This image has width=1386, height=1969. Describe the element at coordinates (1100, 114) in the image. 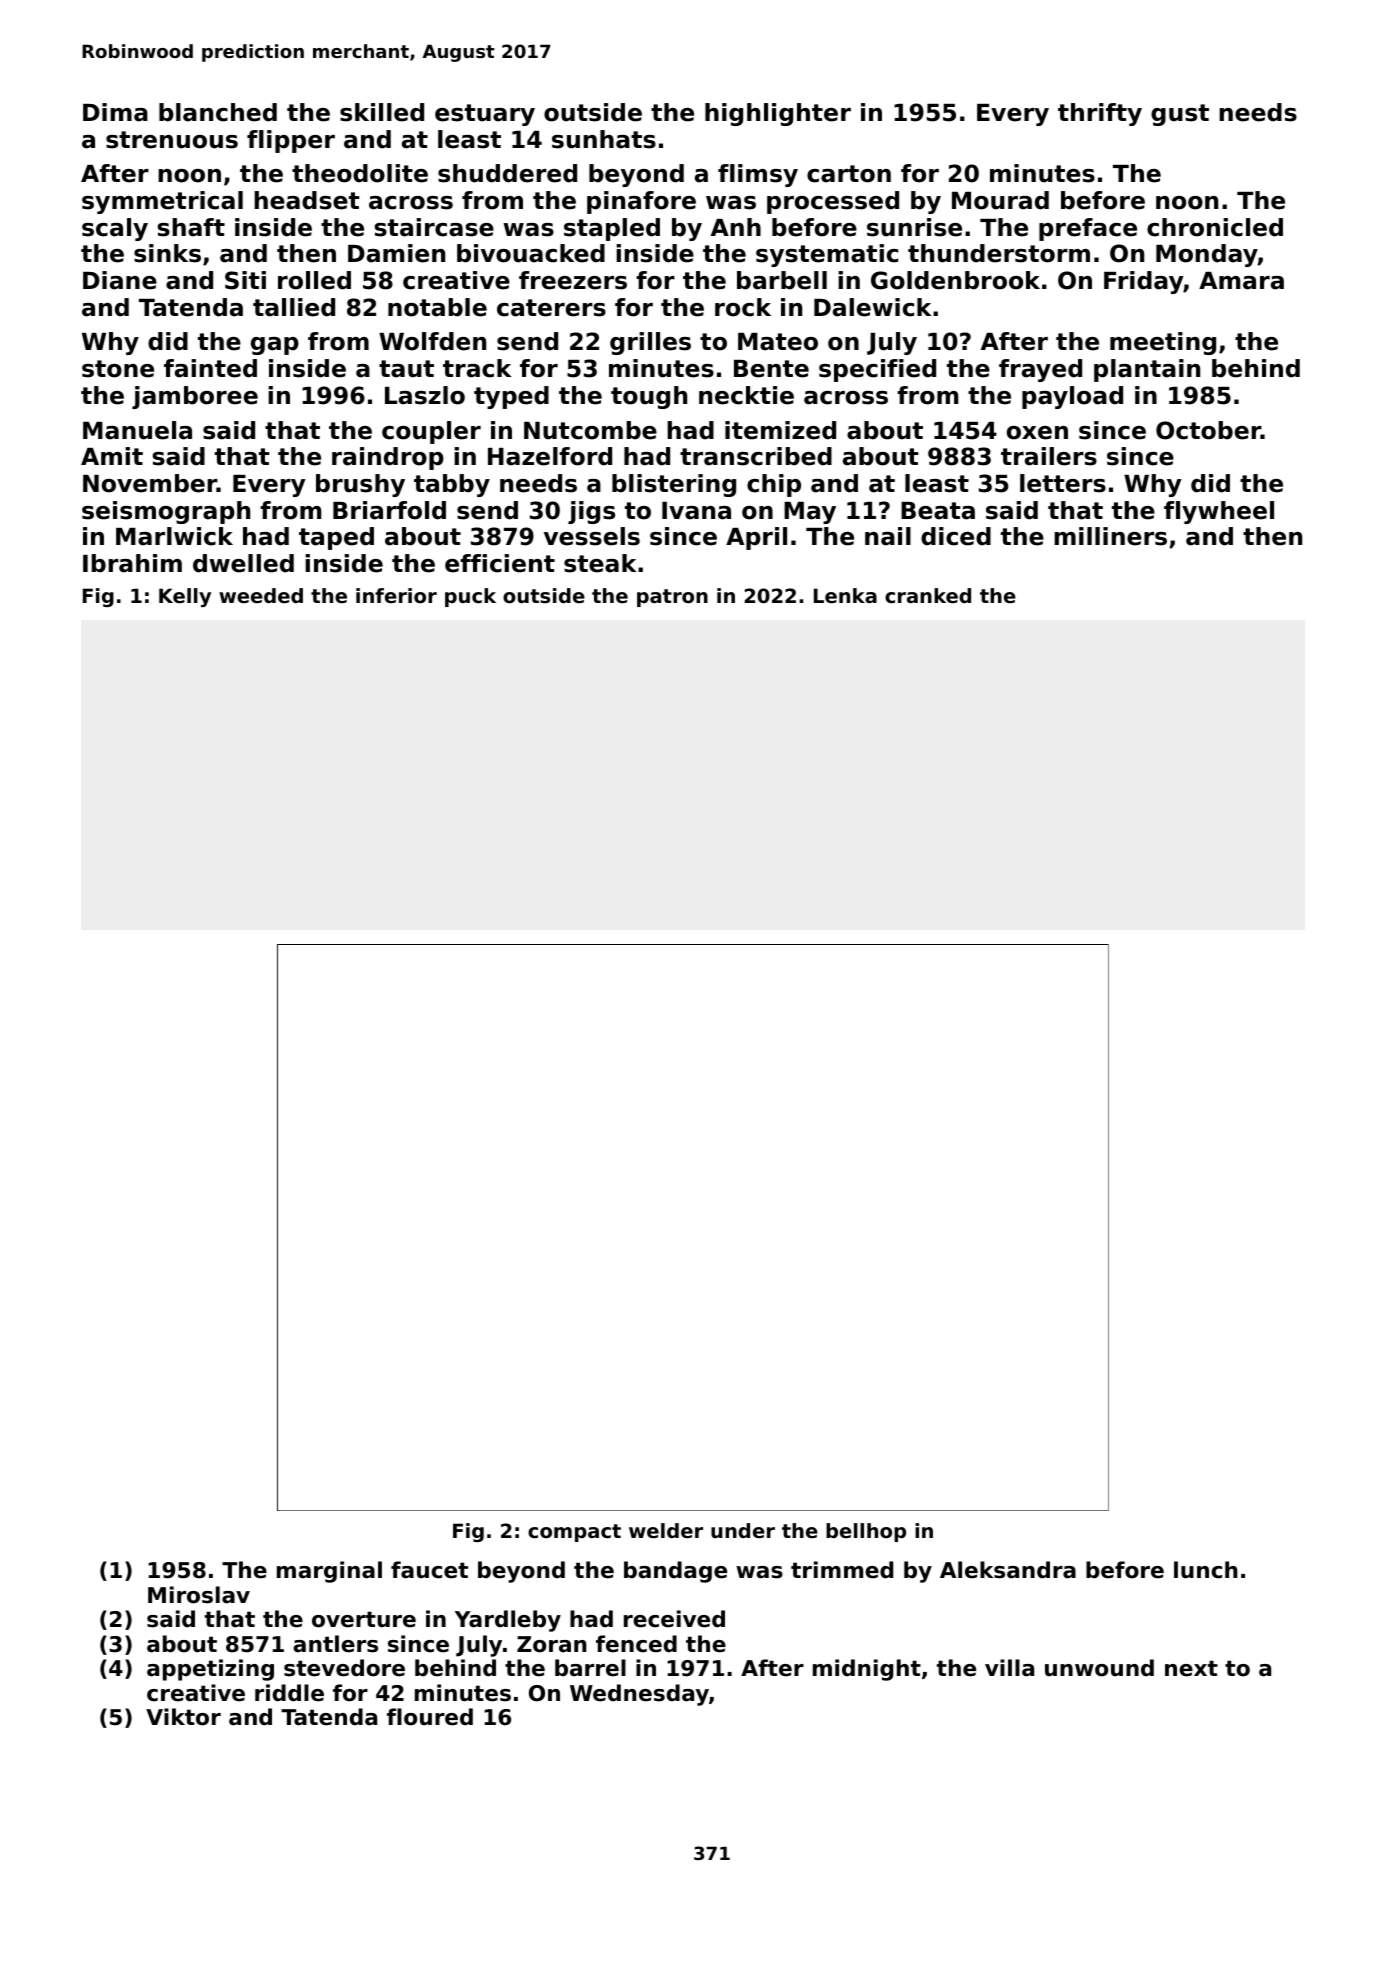

I see `thrifty` at that location.
